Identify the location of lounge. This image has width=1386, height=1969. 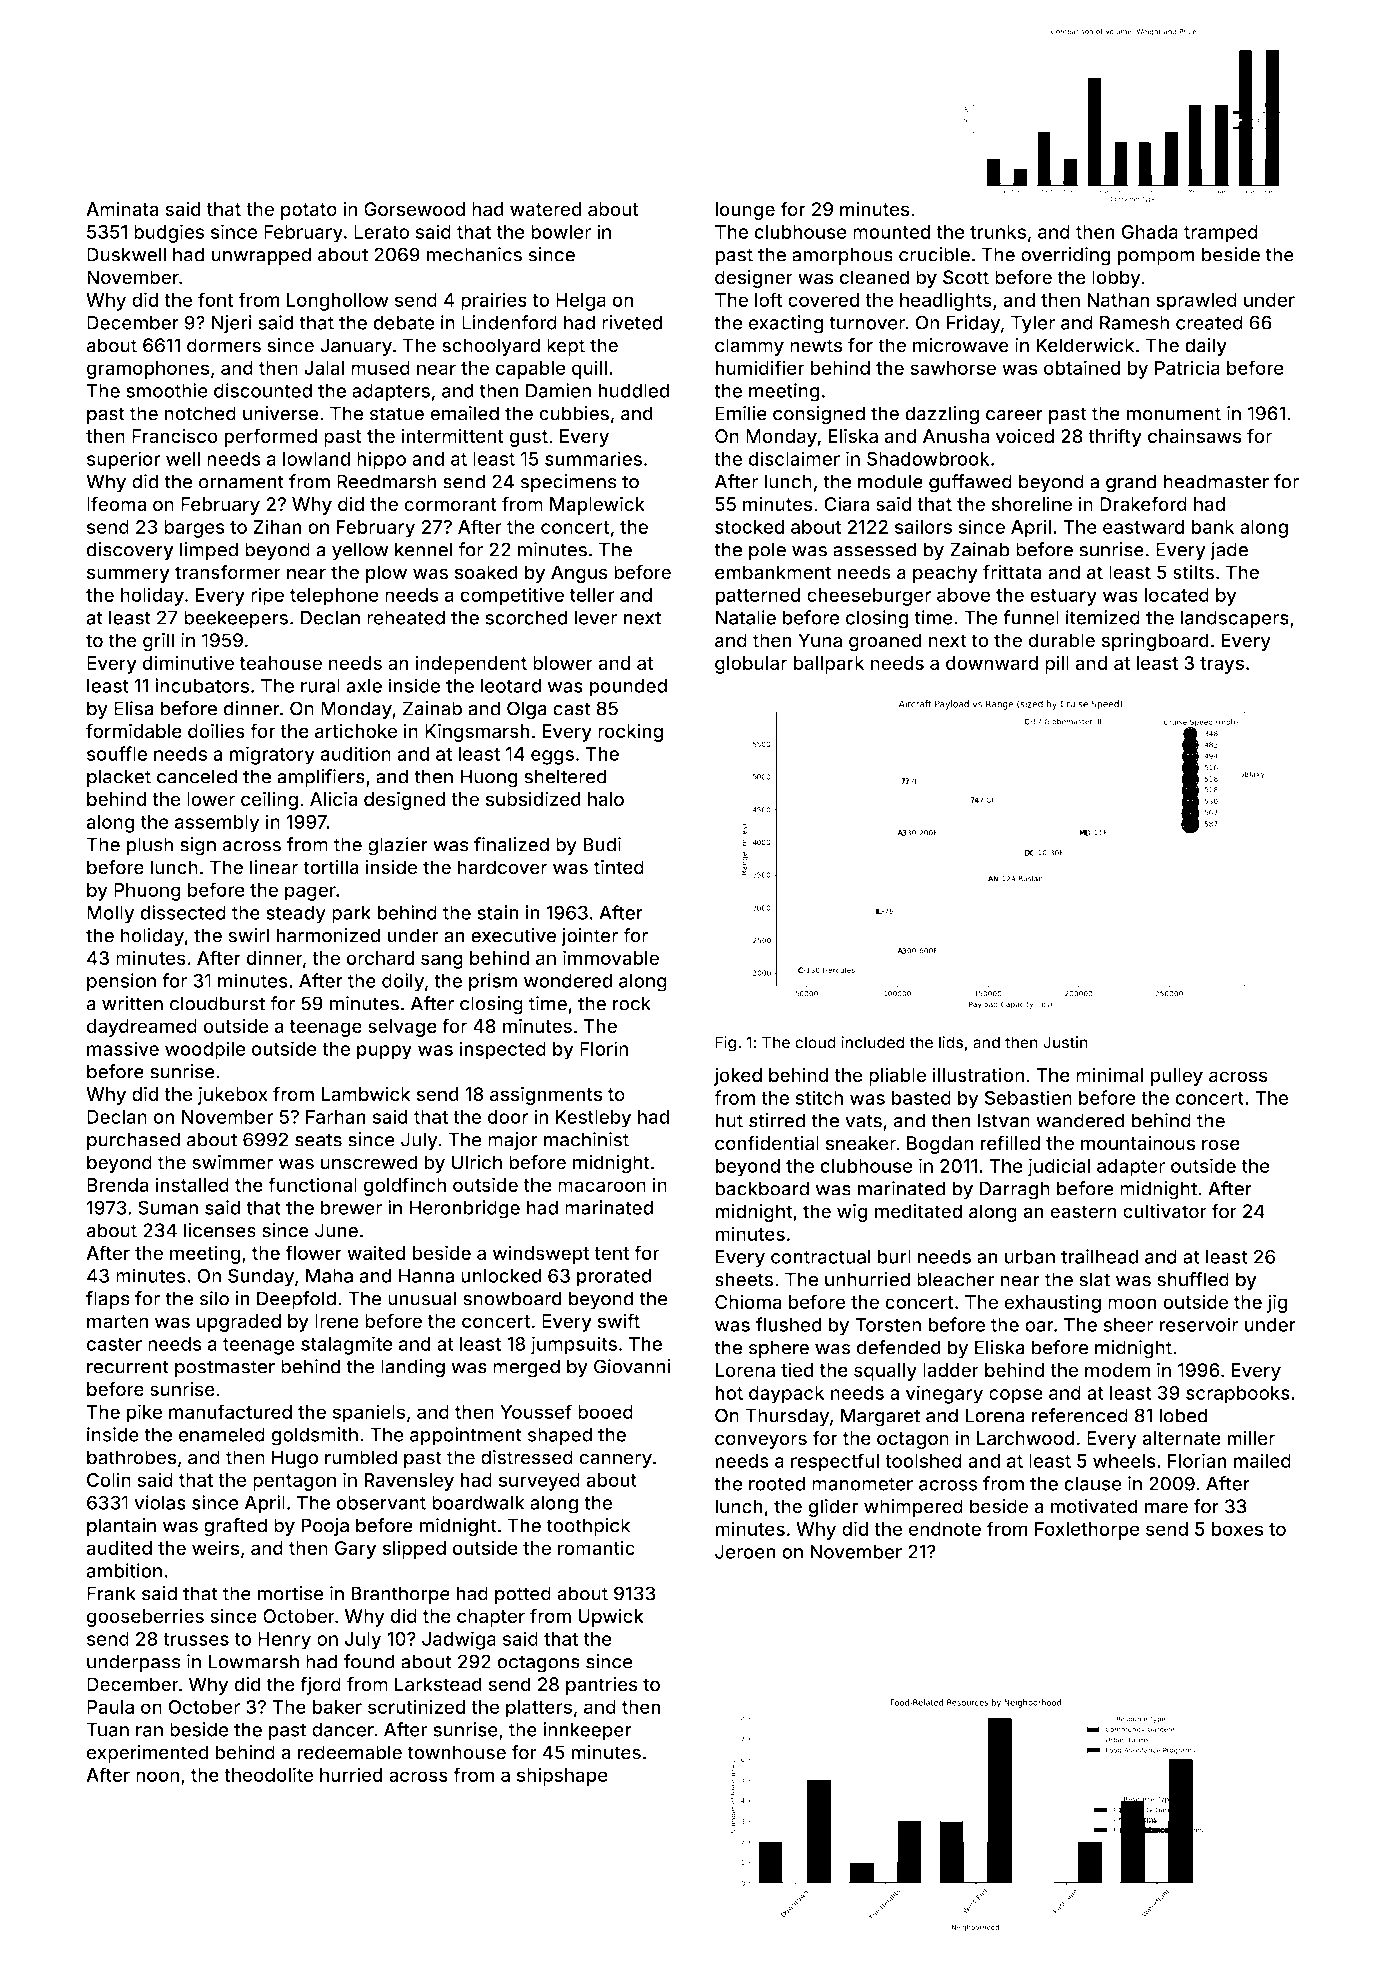
(745, 211).
